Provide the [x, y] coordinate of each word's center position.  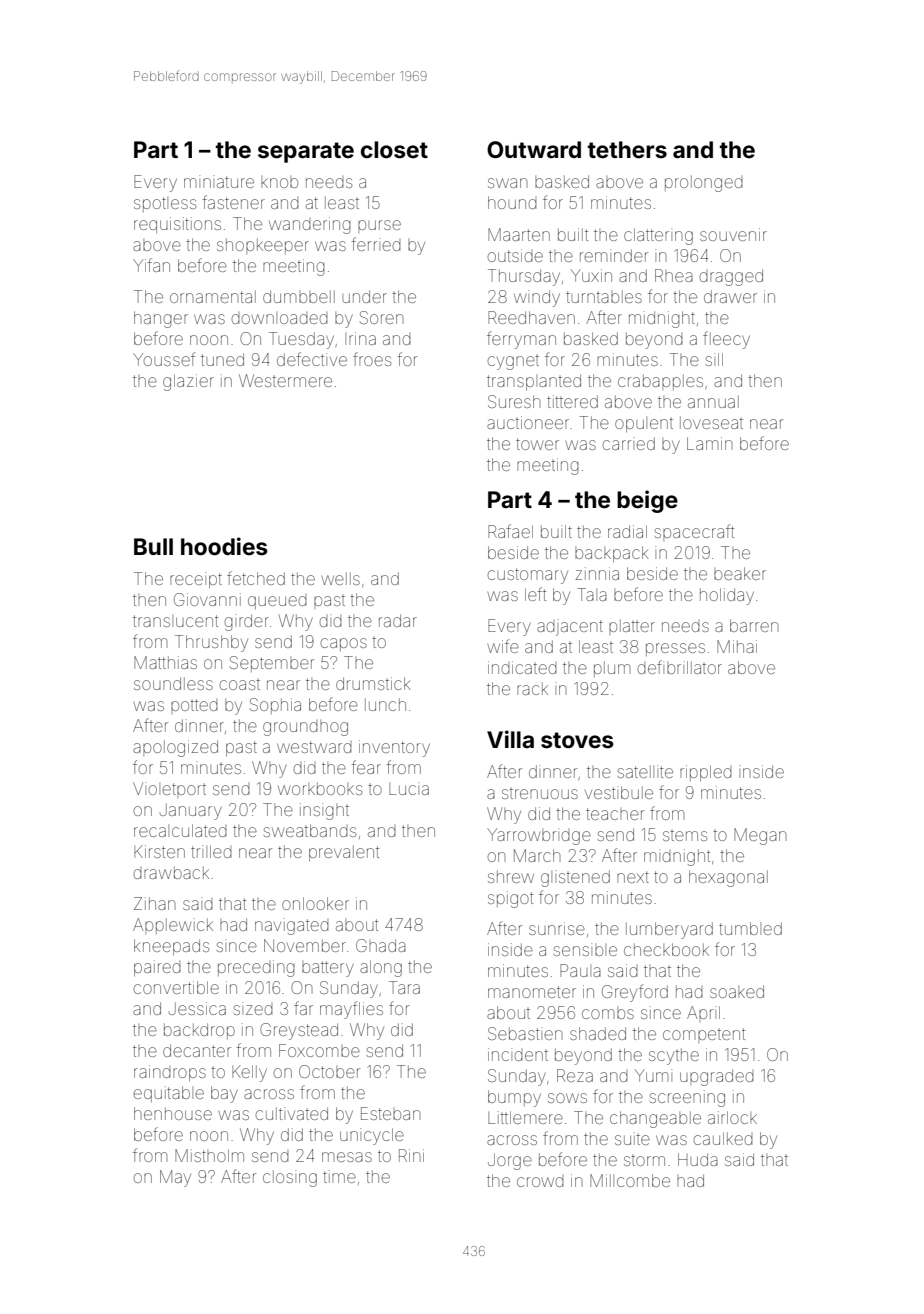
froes [372, 359]
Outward [534, 149]
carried [629, 443]
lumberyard [669, 930]
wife [503, 646]
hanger [161, 319]
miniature [219, 181]
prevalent [344, 853]
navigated [292, 926]
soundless [173, 683]
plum [612, 669]
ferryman [521, 340]
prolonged [704, 183]
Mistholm [209, 1155]
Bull [153, 546]
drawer [730, 296]
